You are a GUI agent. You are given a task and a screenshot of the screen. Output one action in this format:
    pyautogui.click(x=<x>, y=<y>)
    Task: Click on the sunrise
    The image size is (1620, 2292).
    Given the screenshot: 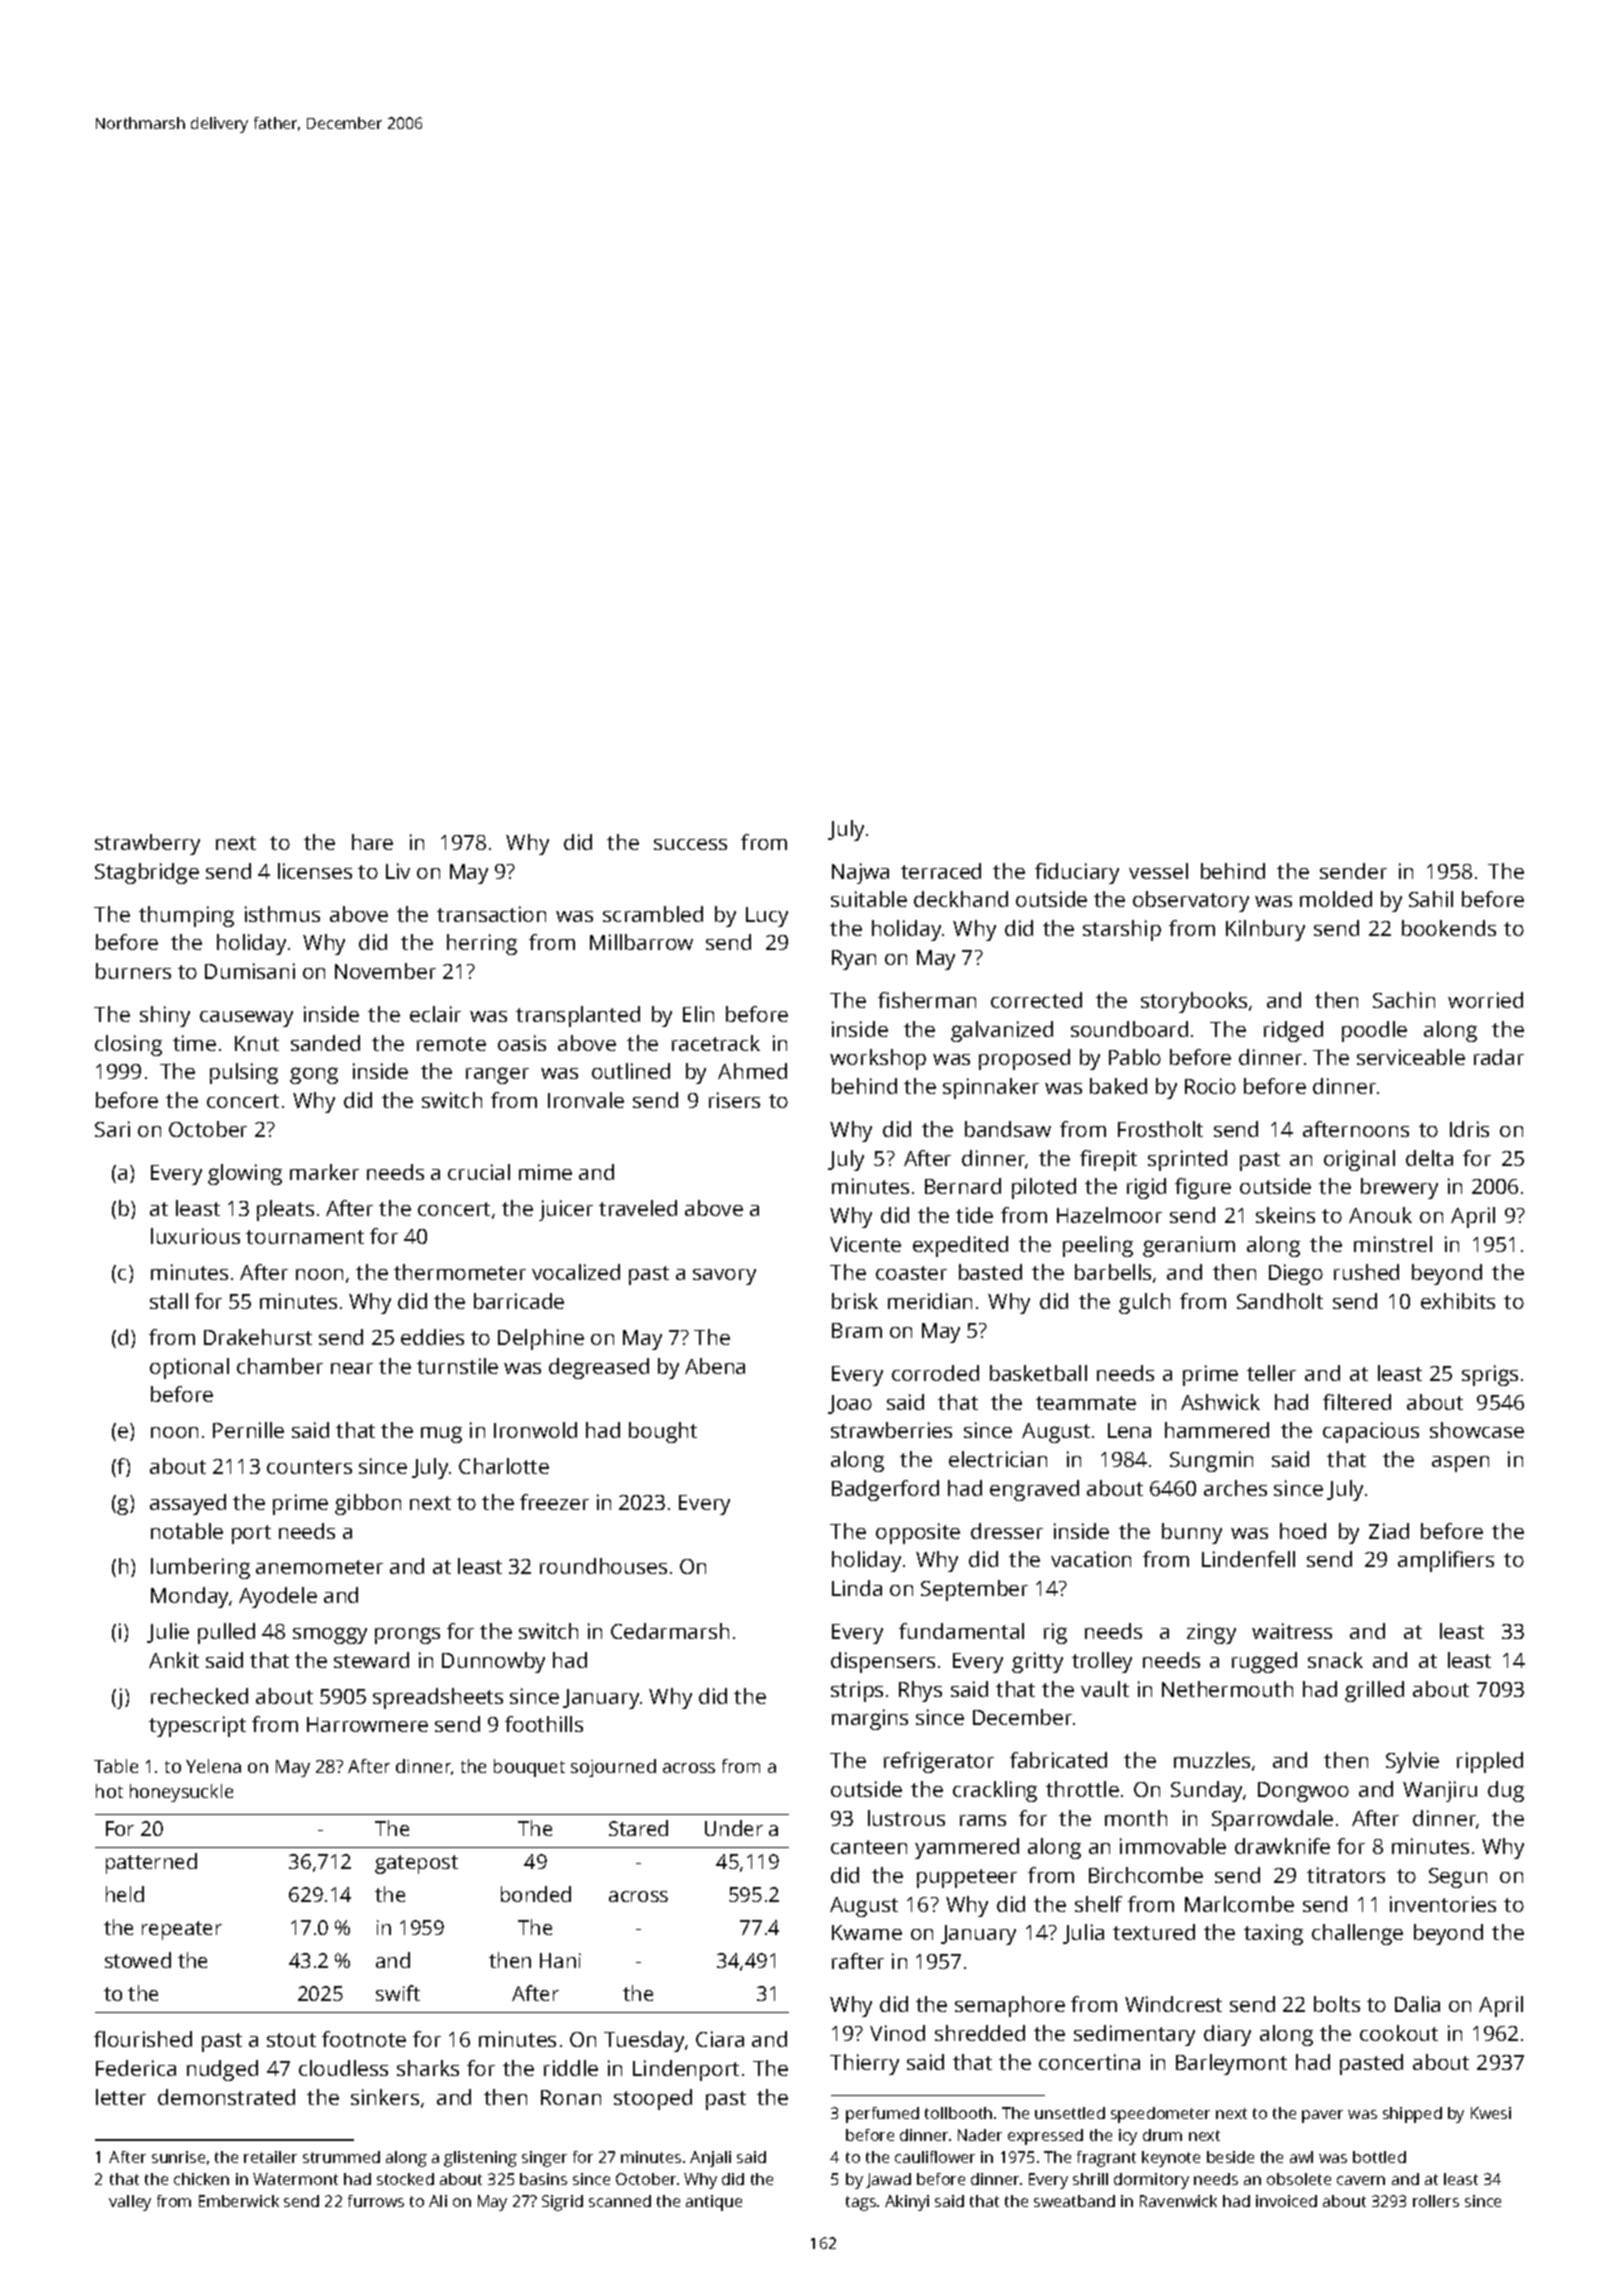 What is the action you would take?
    pyautogui.click(x=178, y=2157)
